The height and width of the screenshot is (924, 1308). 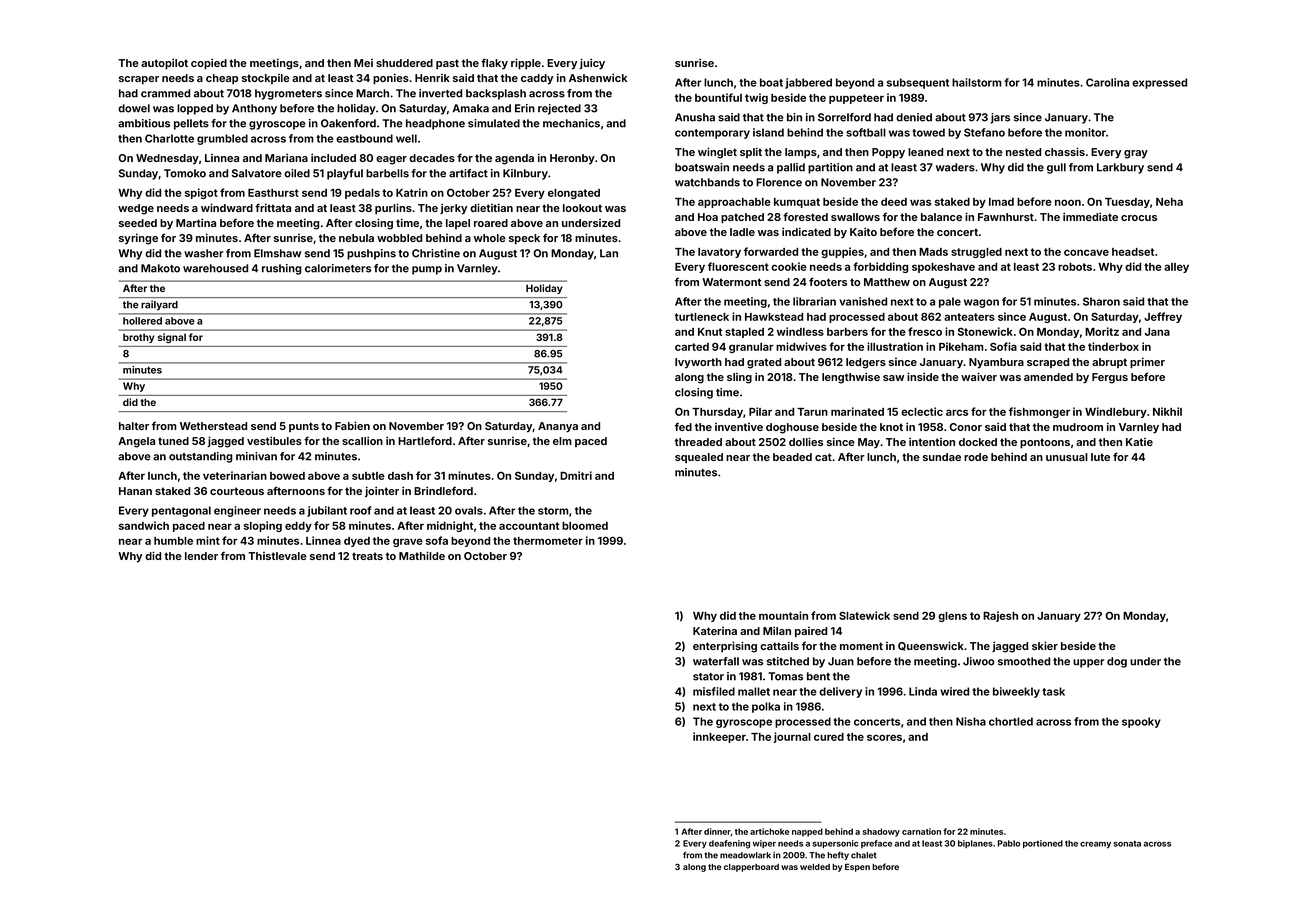 I want to click on Thistlevale, so click(x=277, y=556).
